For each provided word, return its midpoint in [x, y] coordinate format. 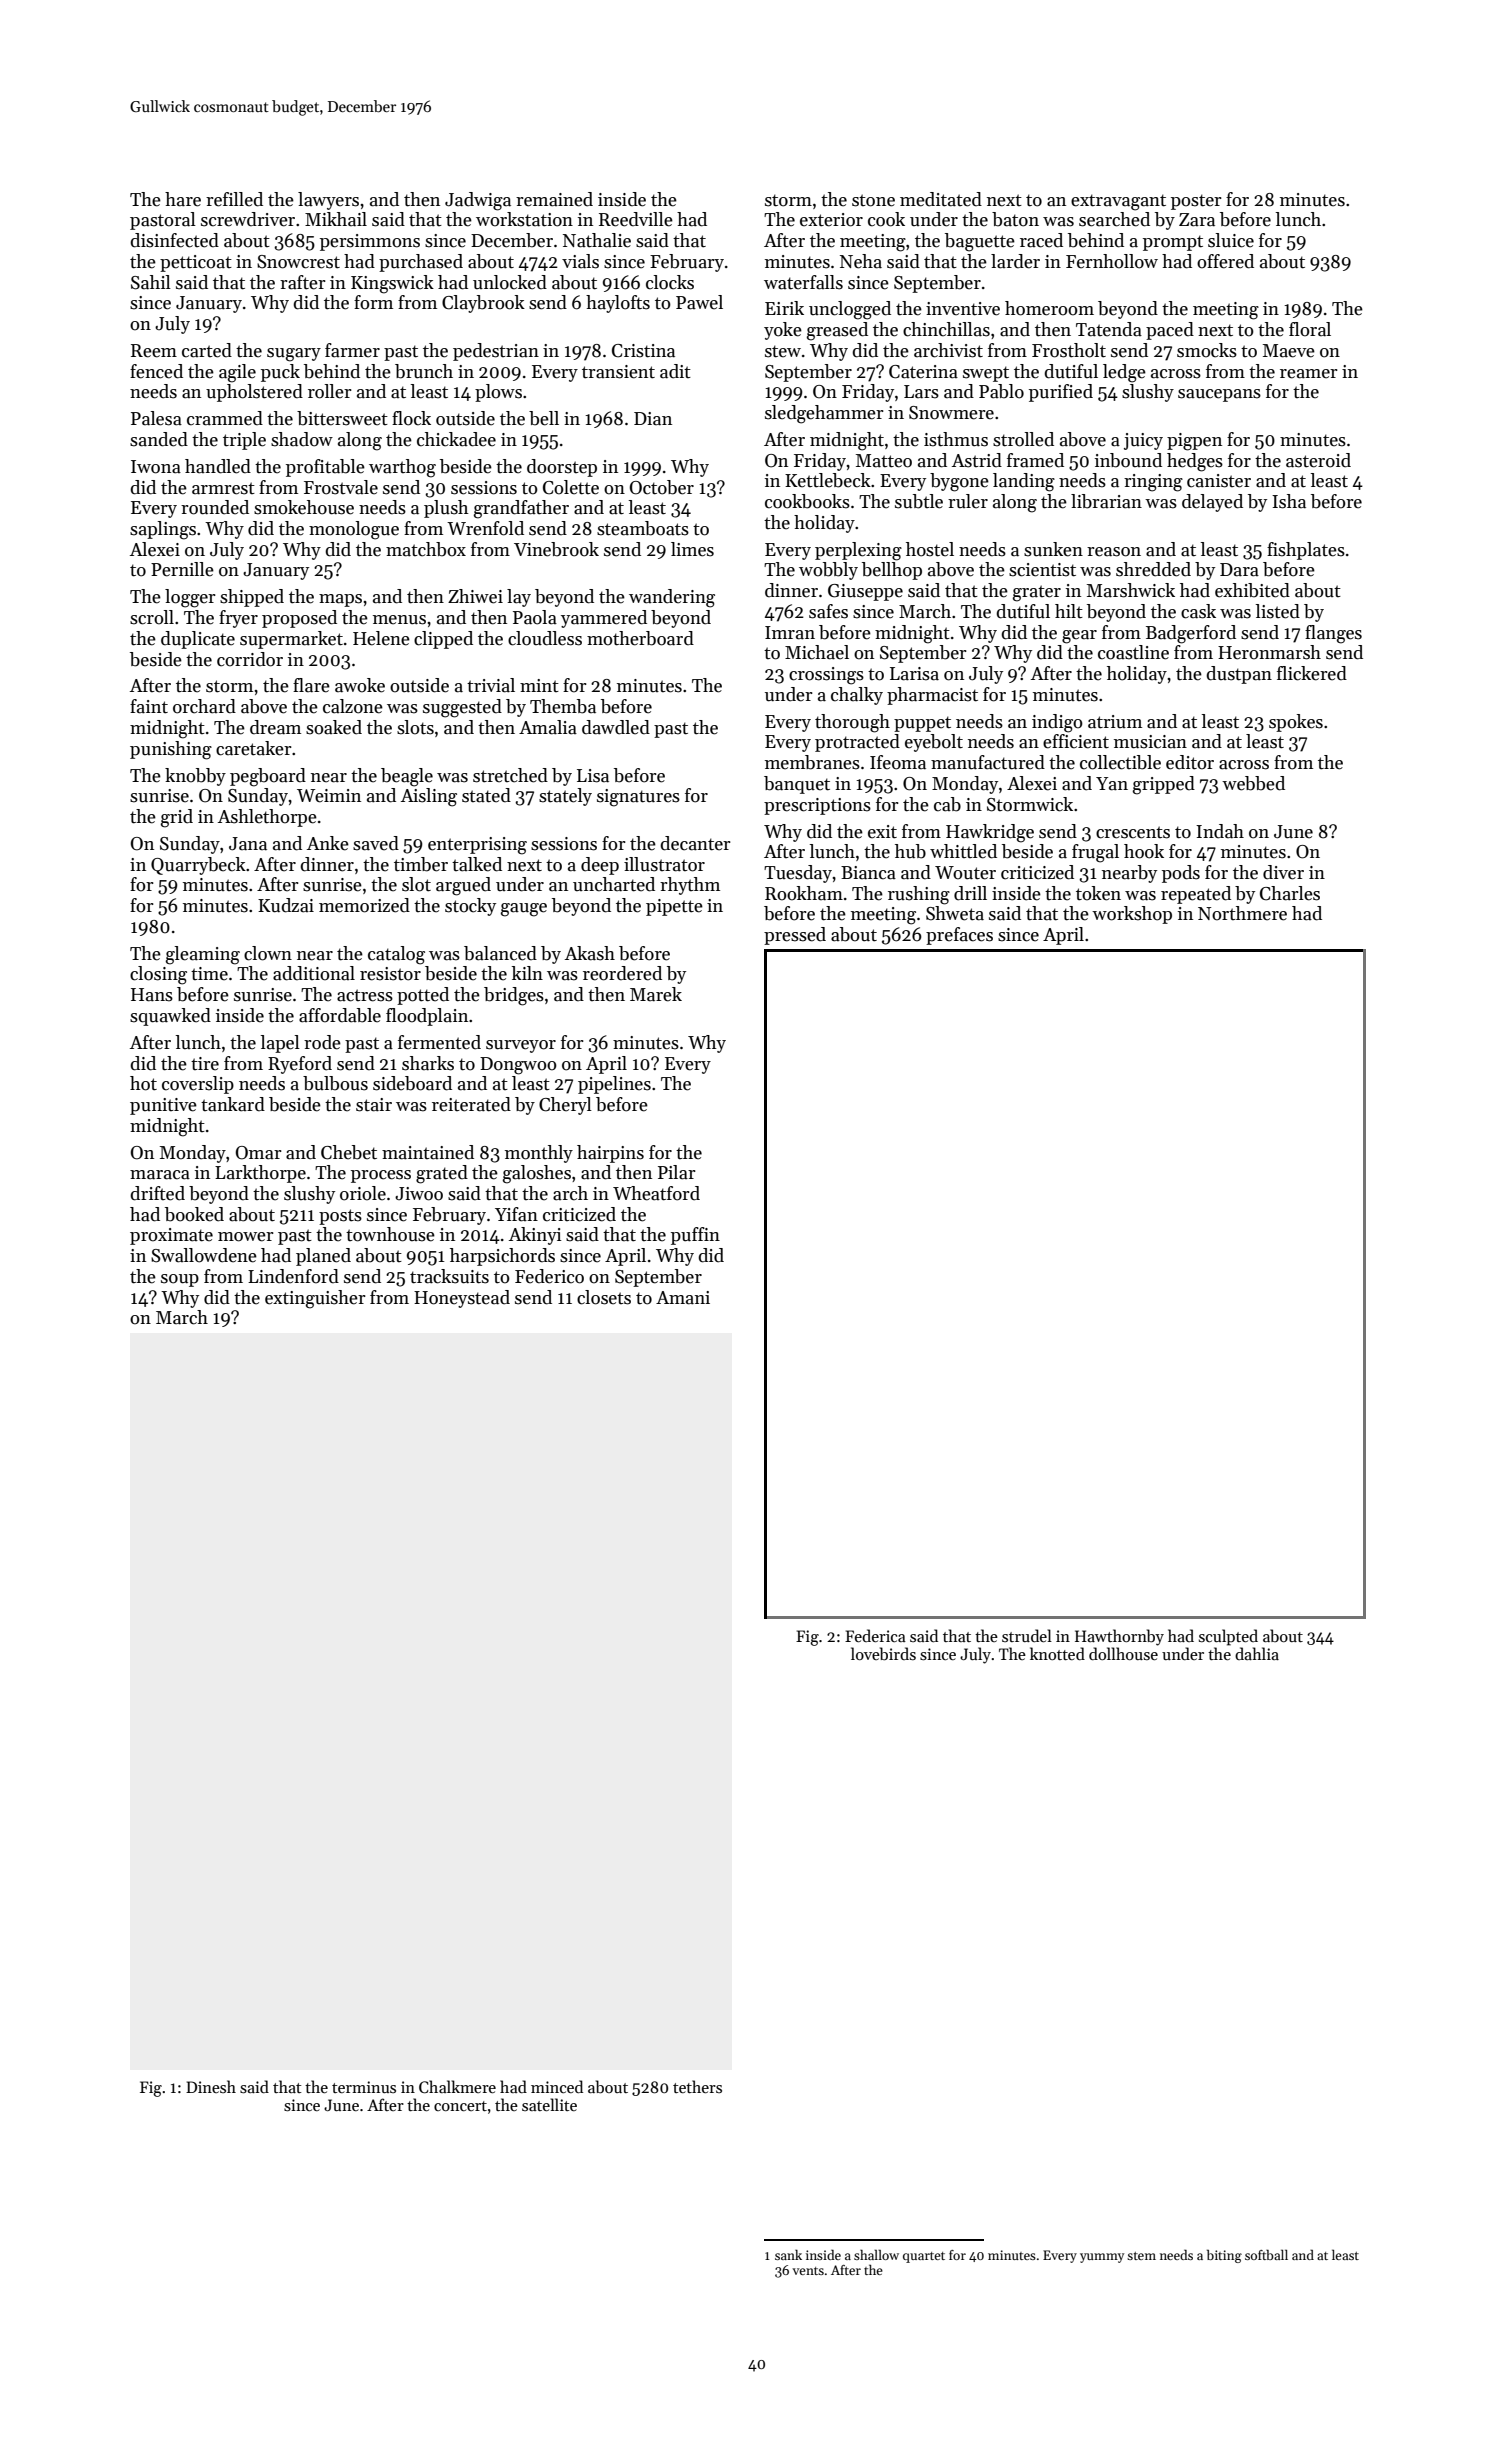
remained [554, 199]
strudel [1027, 1635]
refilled [234, 199]
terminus [364, 2087]
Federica [875, 1635]
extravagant [1118, 202]
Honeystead [462, 1299]
